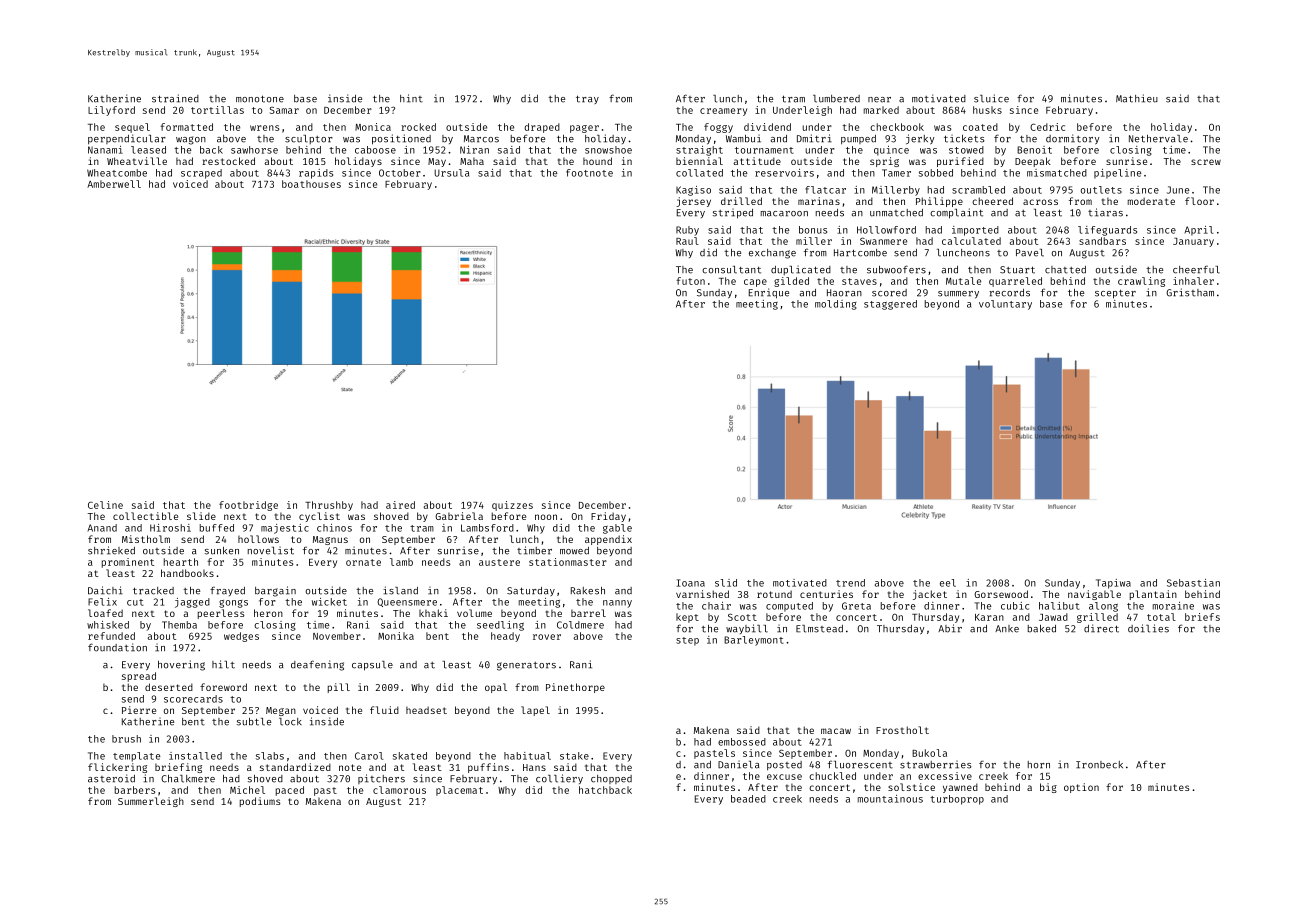  What do you see at coordinates (260, 99) in the document?
I see `monotone` at bounding box center [260, 99].
